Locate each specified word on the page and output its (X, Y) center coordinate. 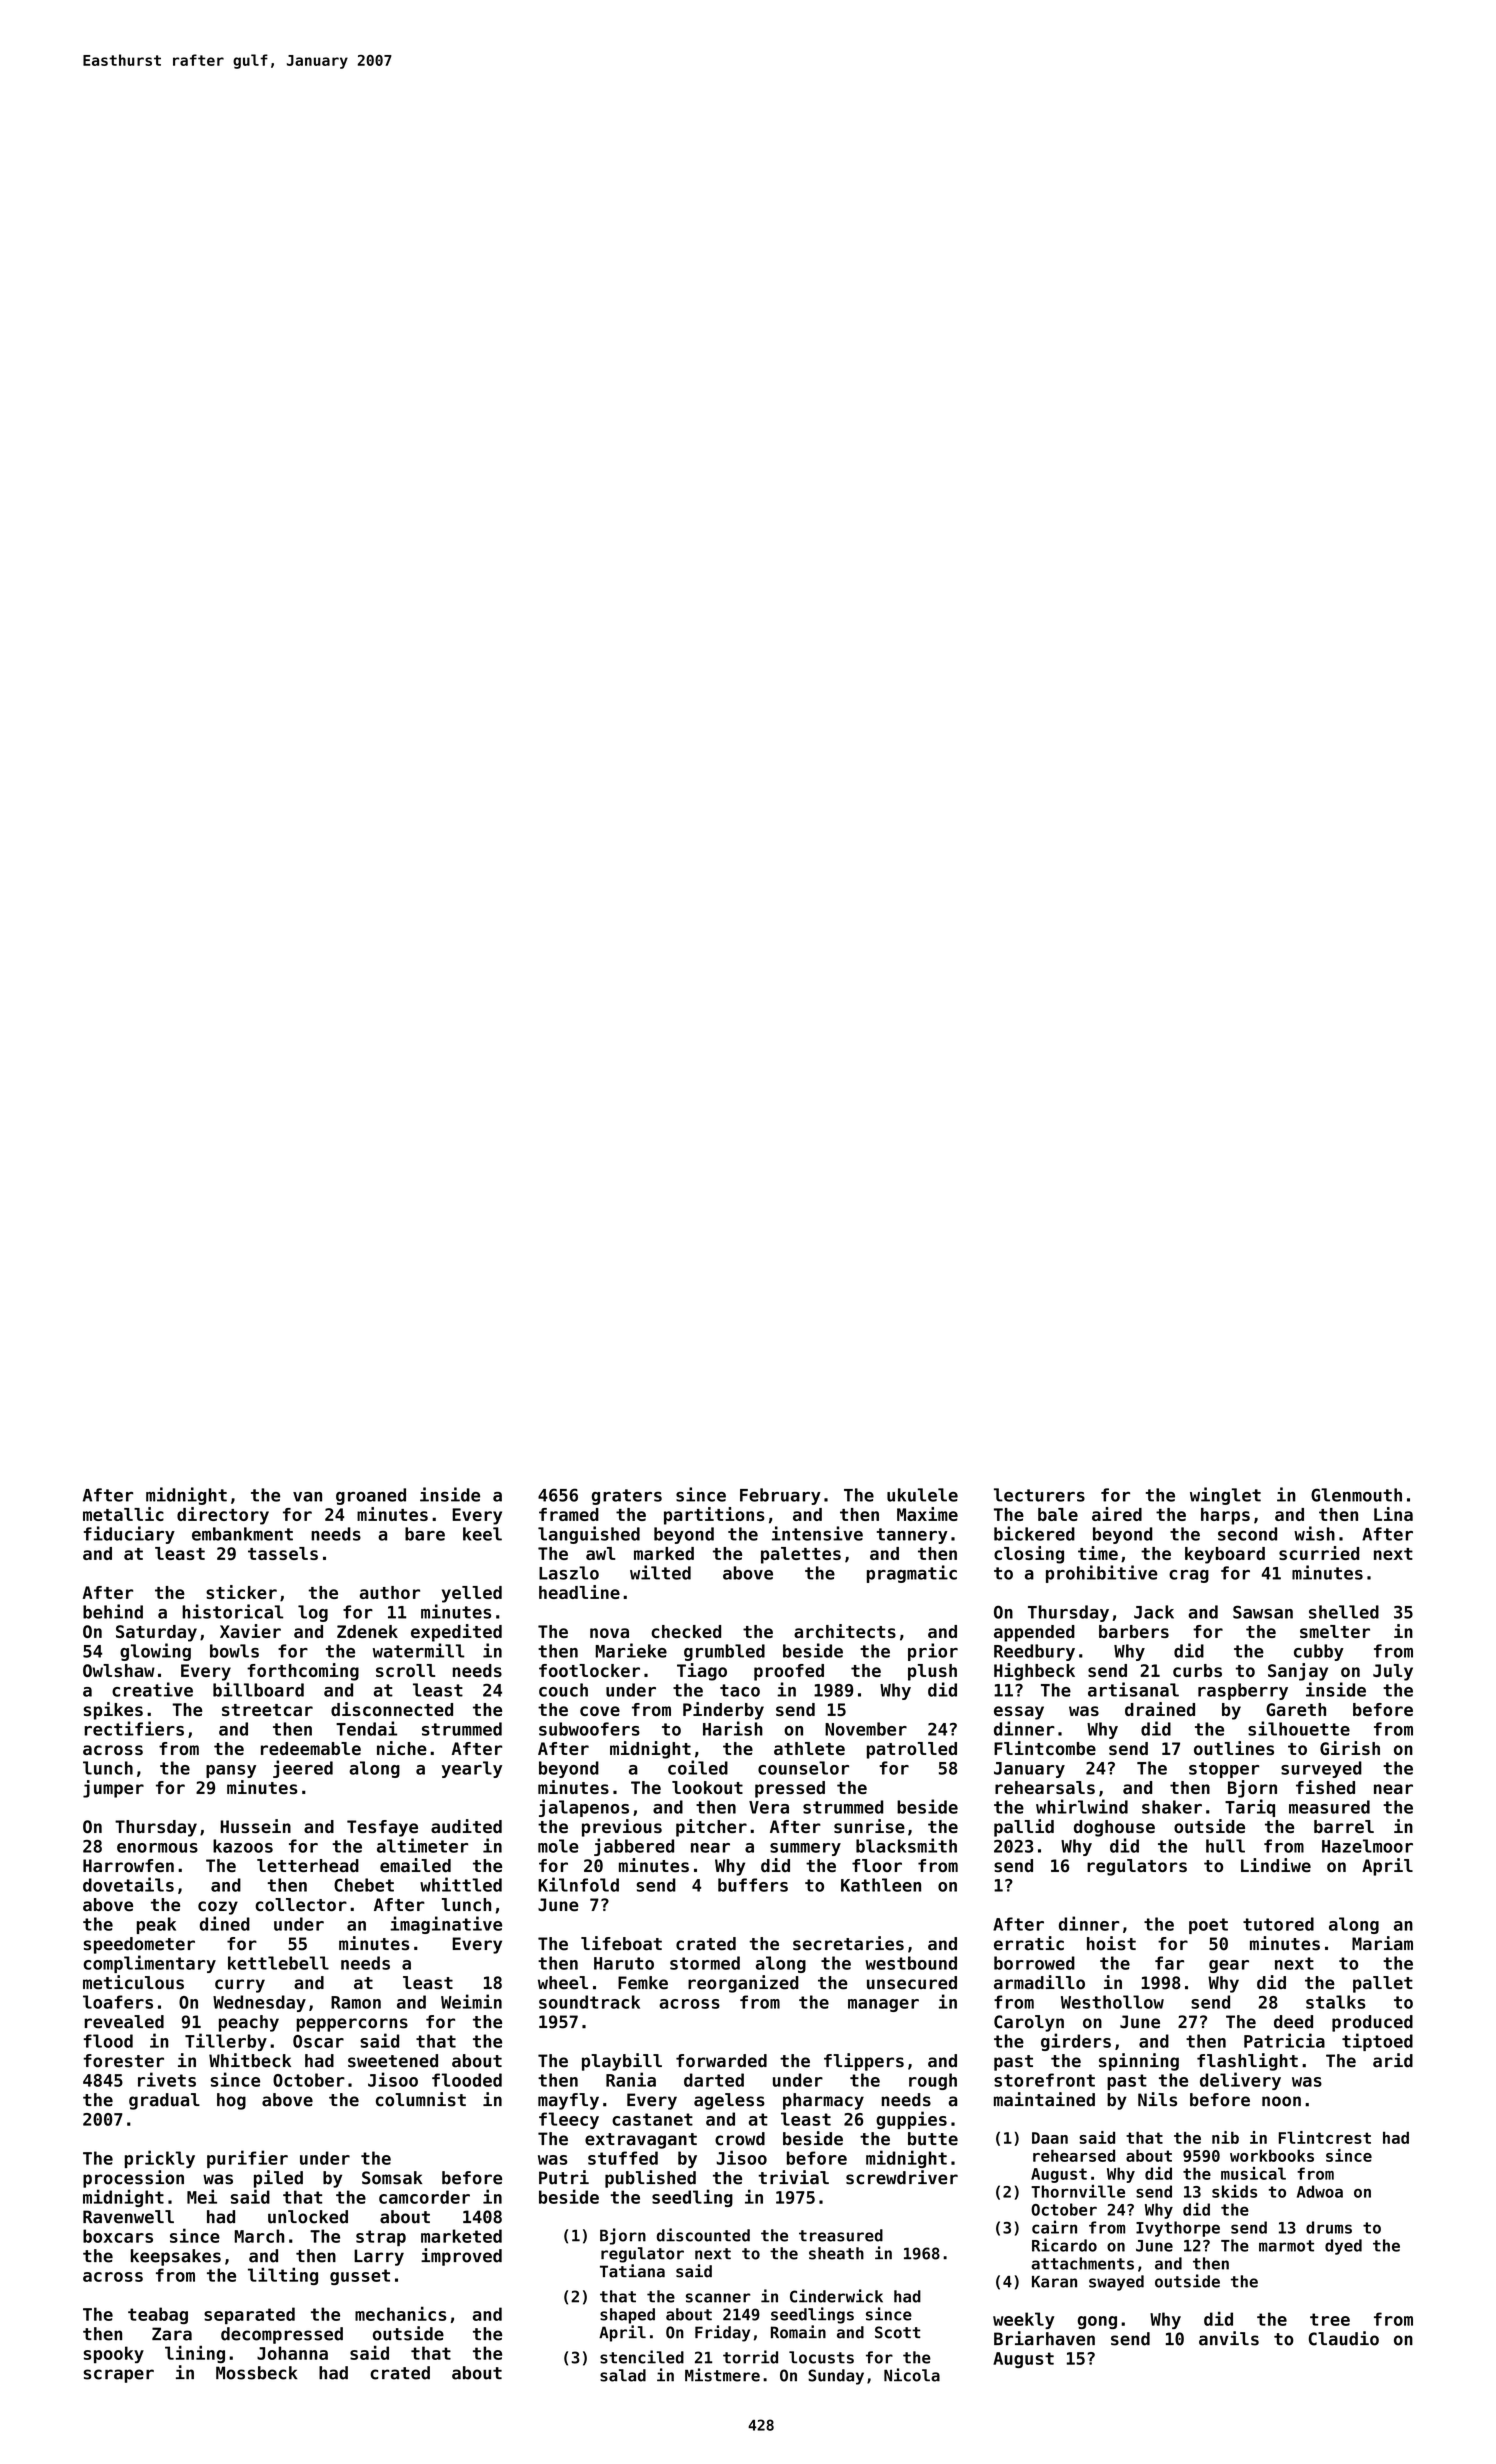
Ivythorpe (1178, 2229)
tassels (283, 1553)
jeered (303, 1769)
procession (133, 2179)
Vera (769, 1807)
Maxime (927, 1514)
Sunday (836, 2377)
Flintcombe (1045, 1748)
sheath (836, 2253)
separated (249, 2315)
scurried (1319, 1553)
